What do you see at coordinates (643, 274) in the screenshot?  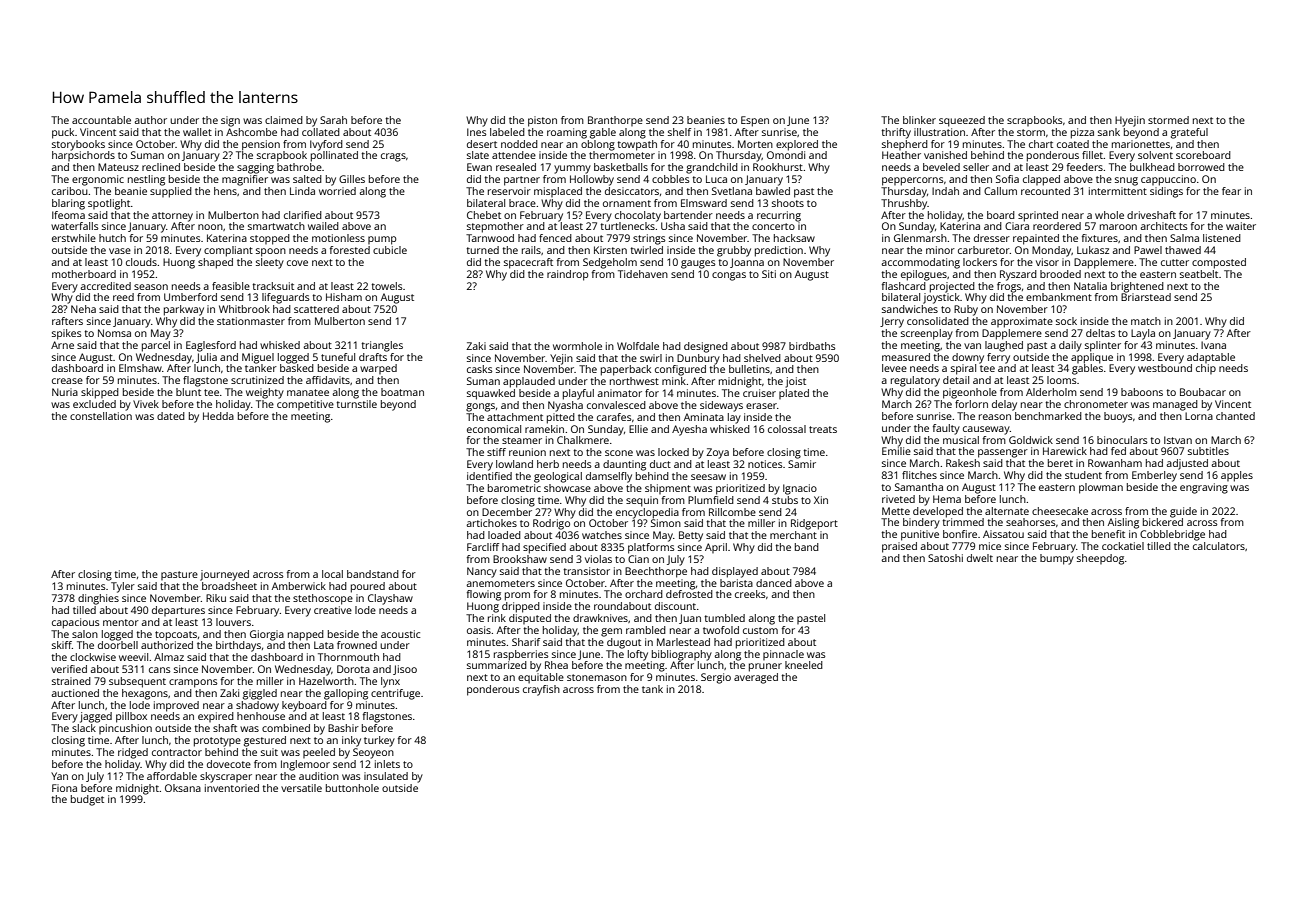 I see `Tidehaven` at bounding box center [643, 274].
